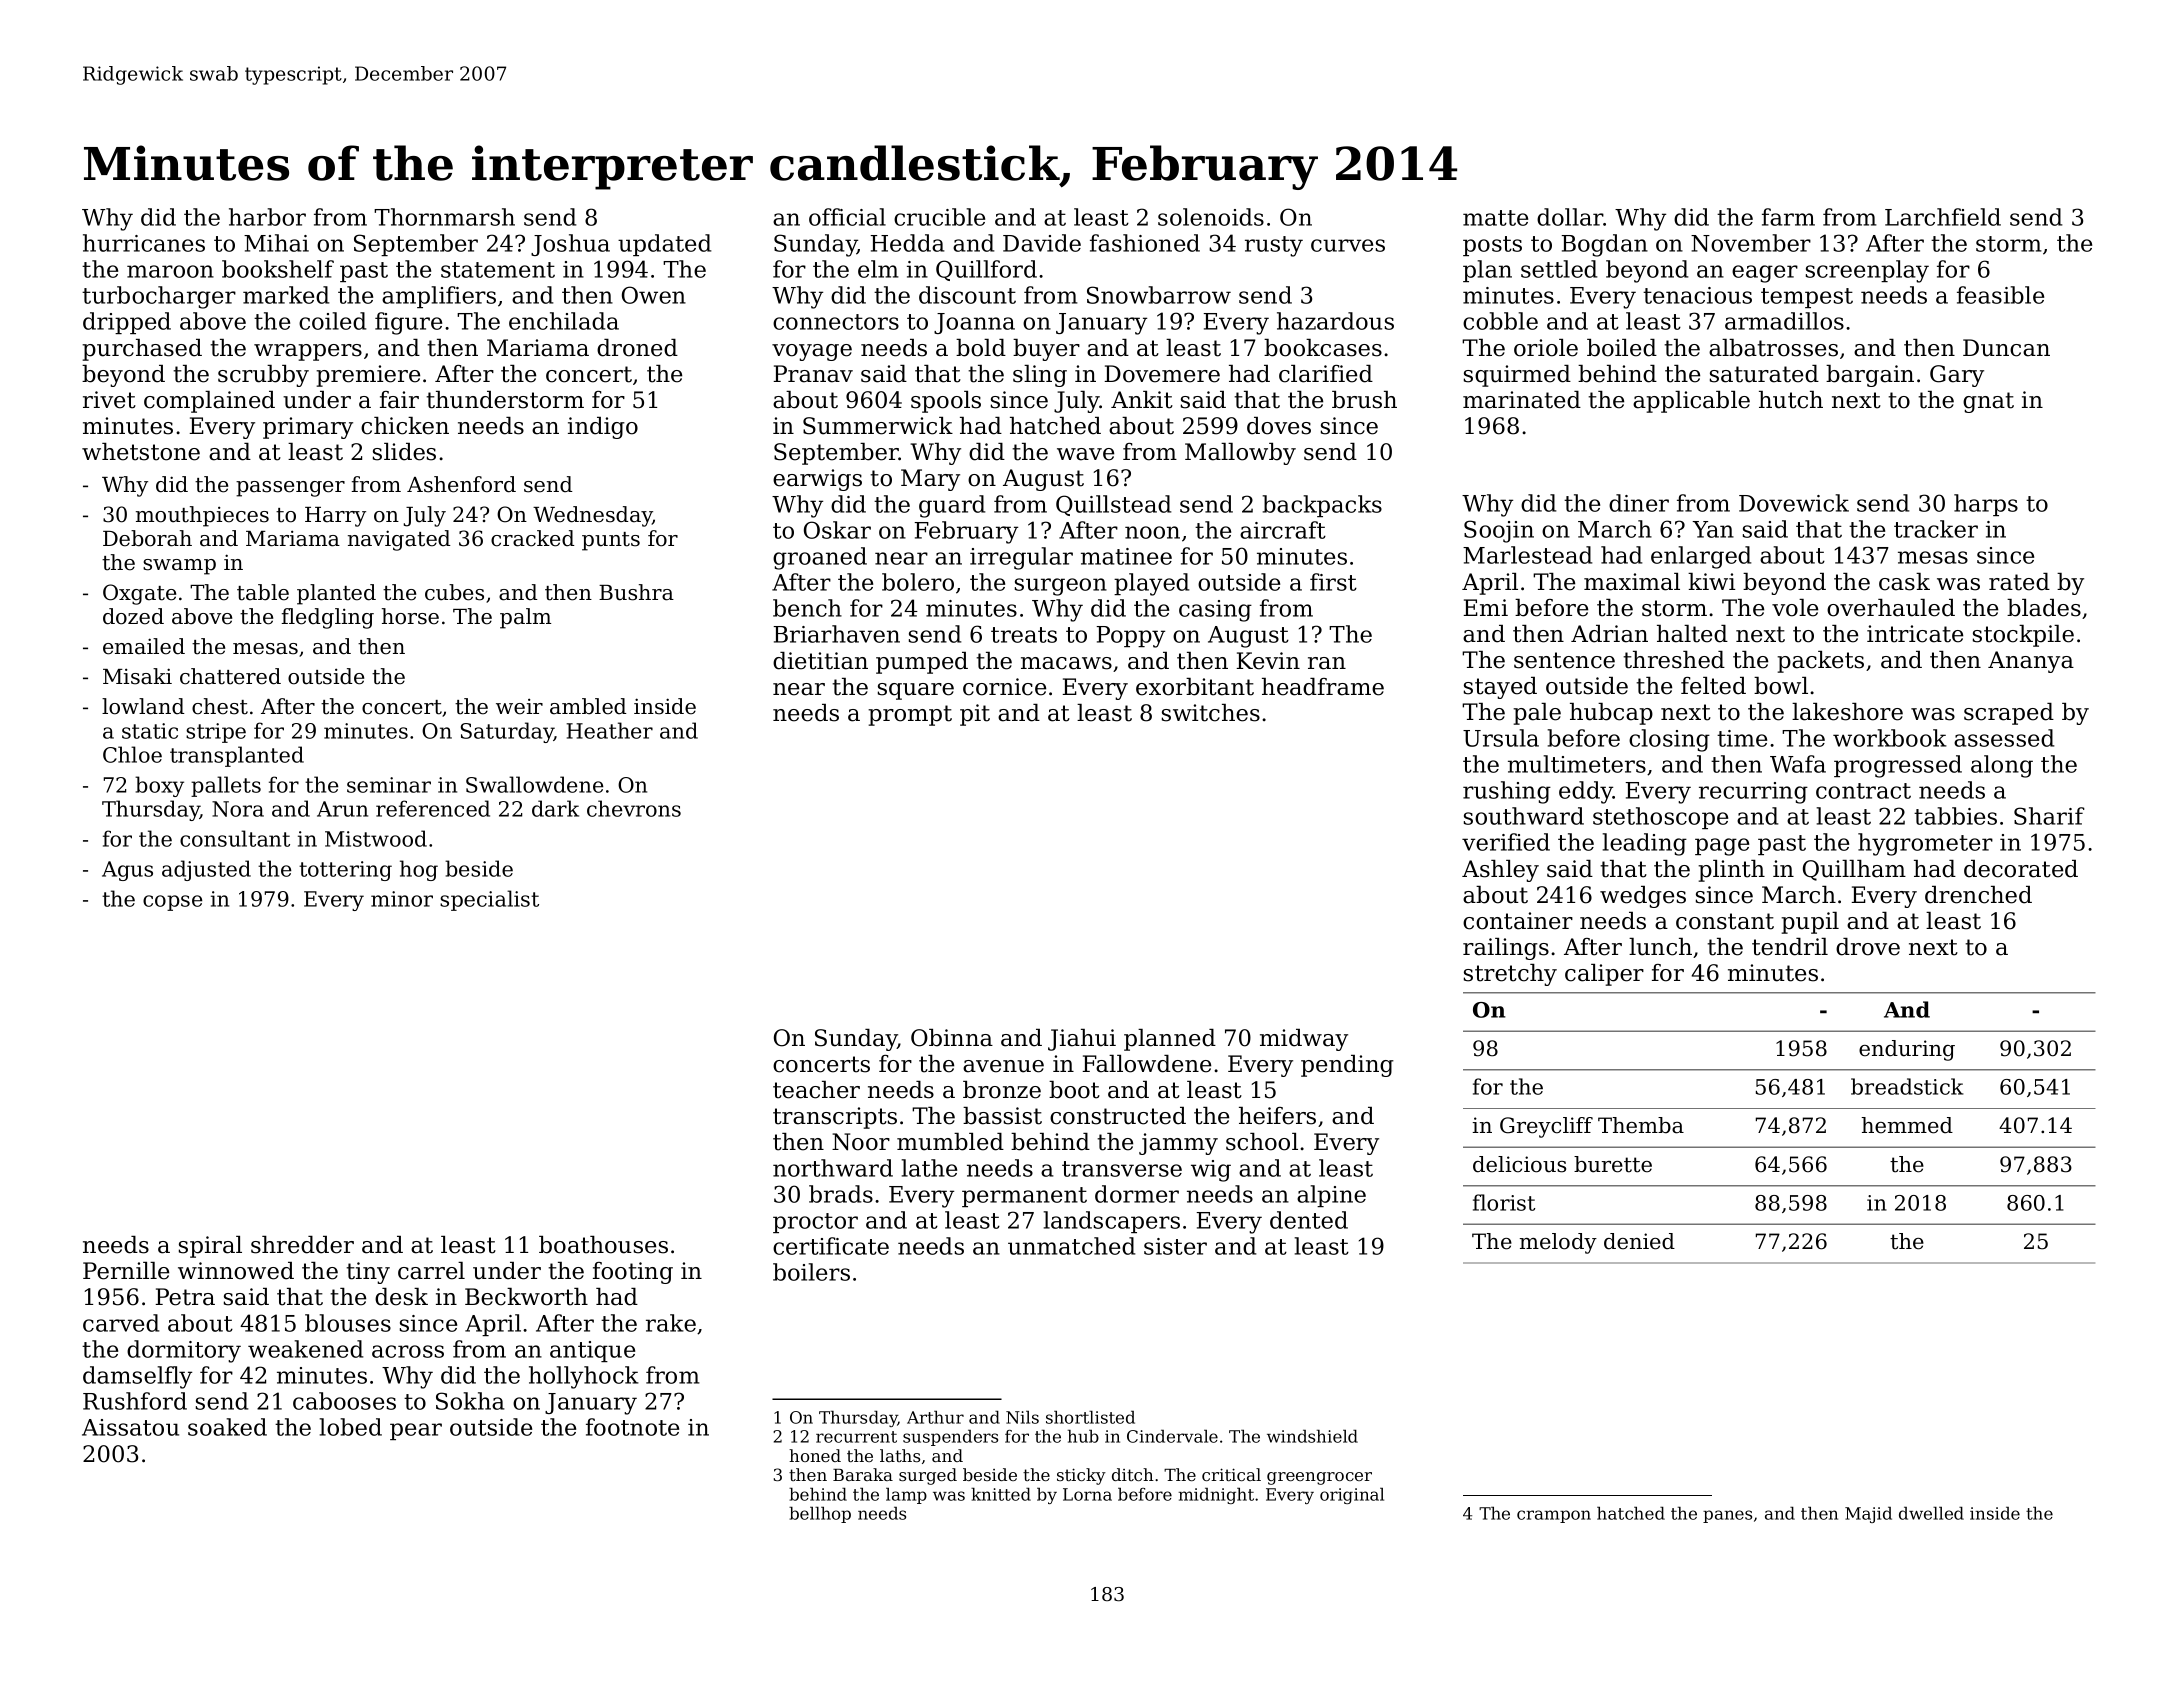 The height and width of the screenshot is (1683, 2178). Describe the element at coordinates (1151, 584) in the screenshot. I see `played` at that location.
